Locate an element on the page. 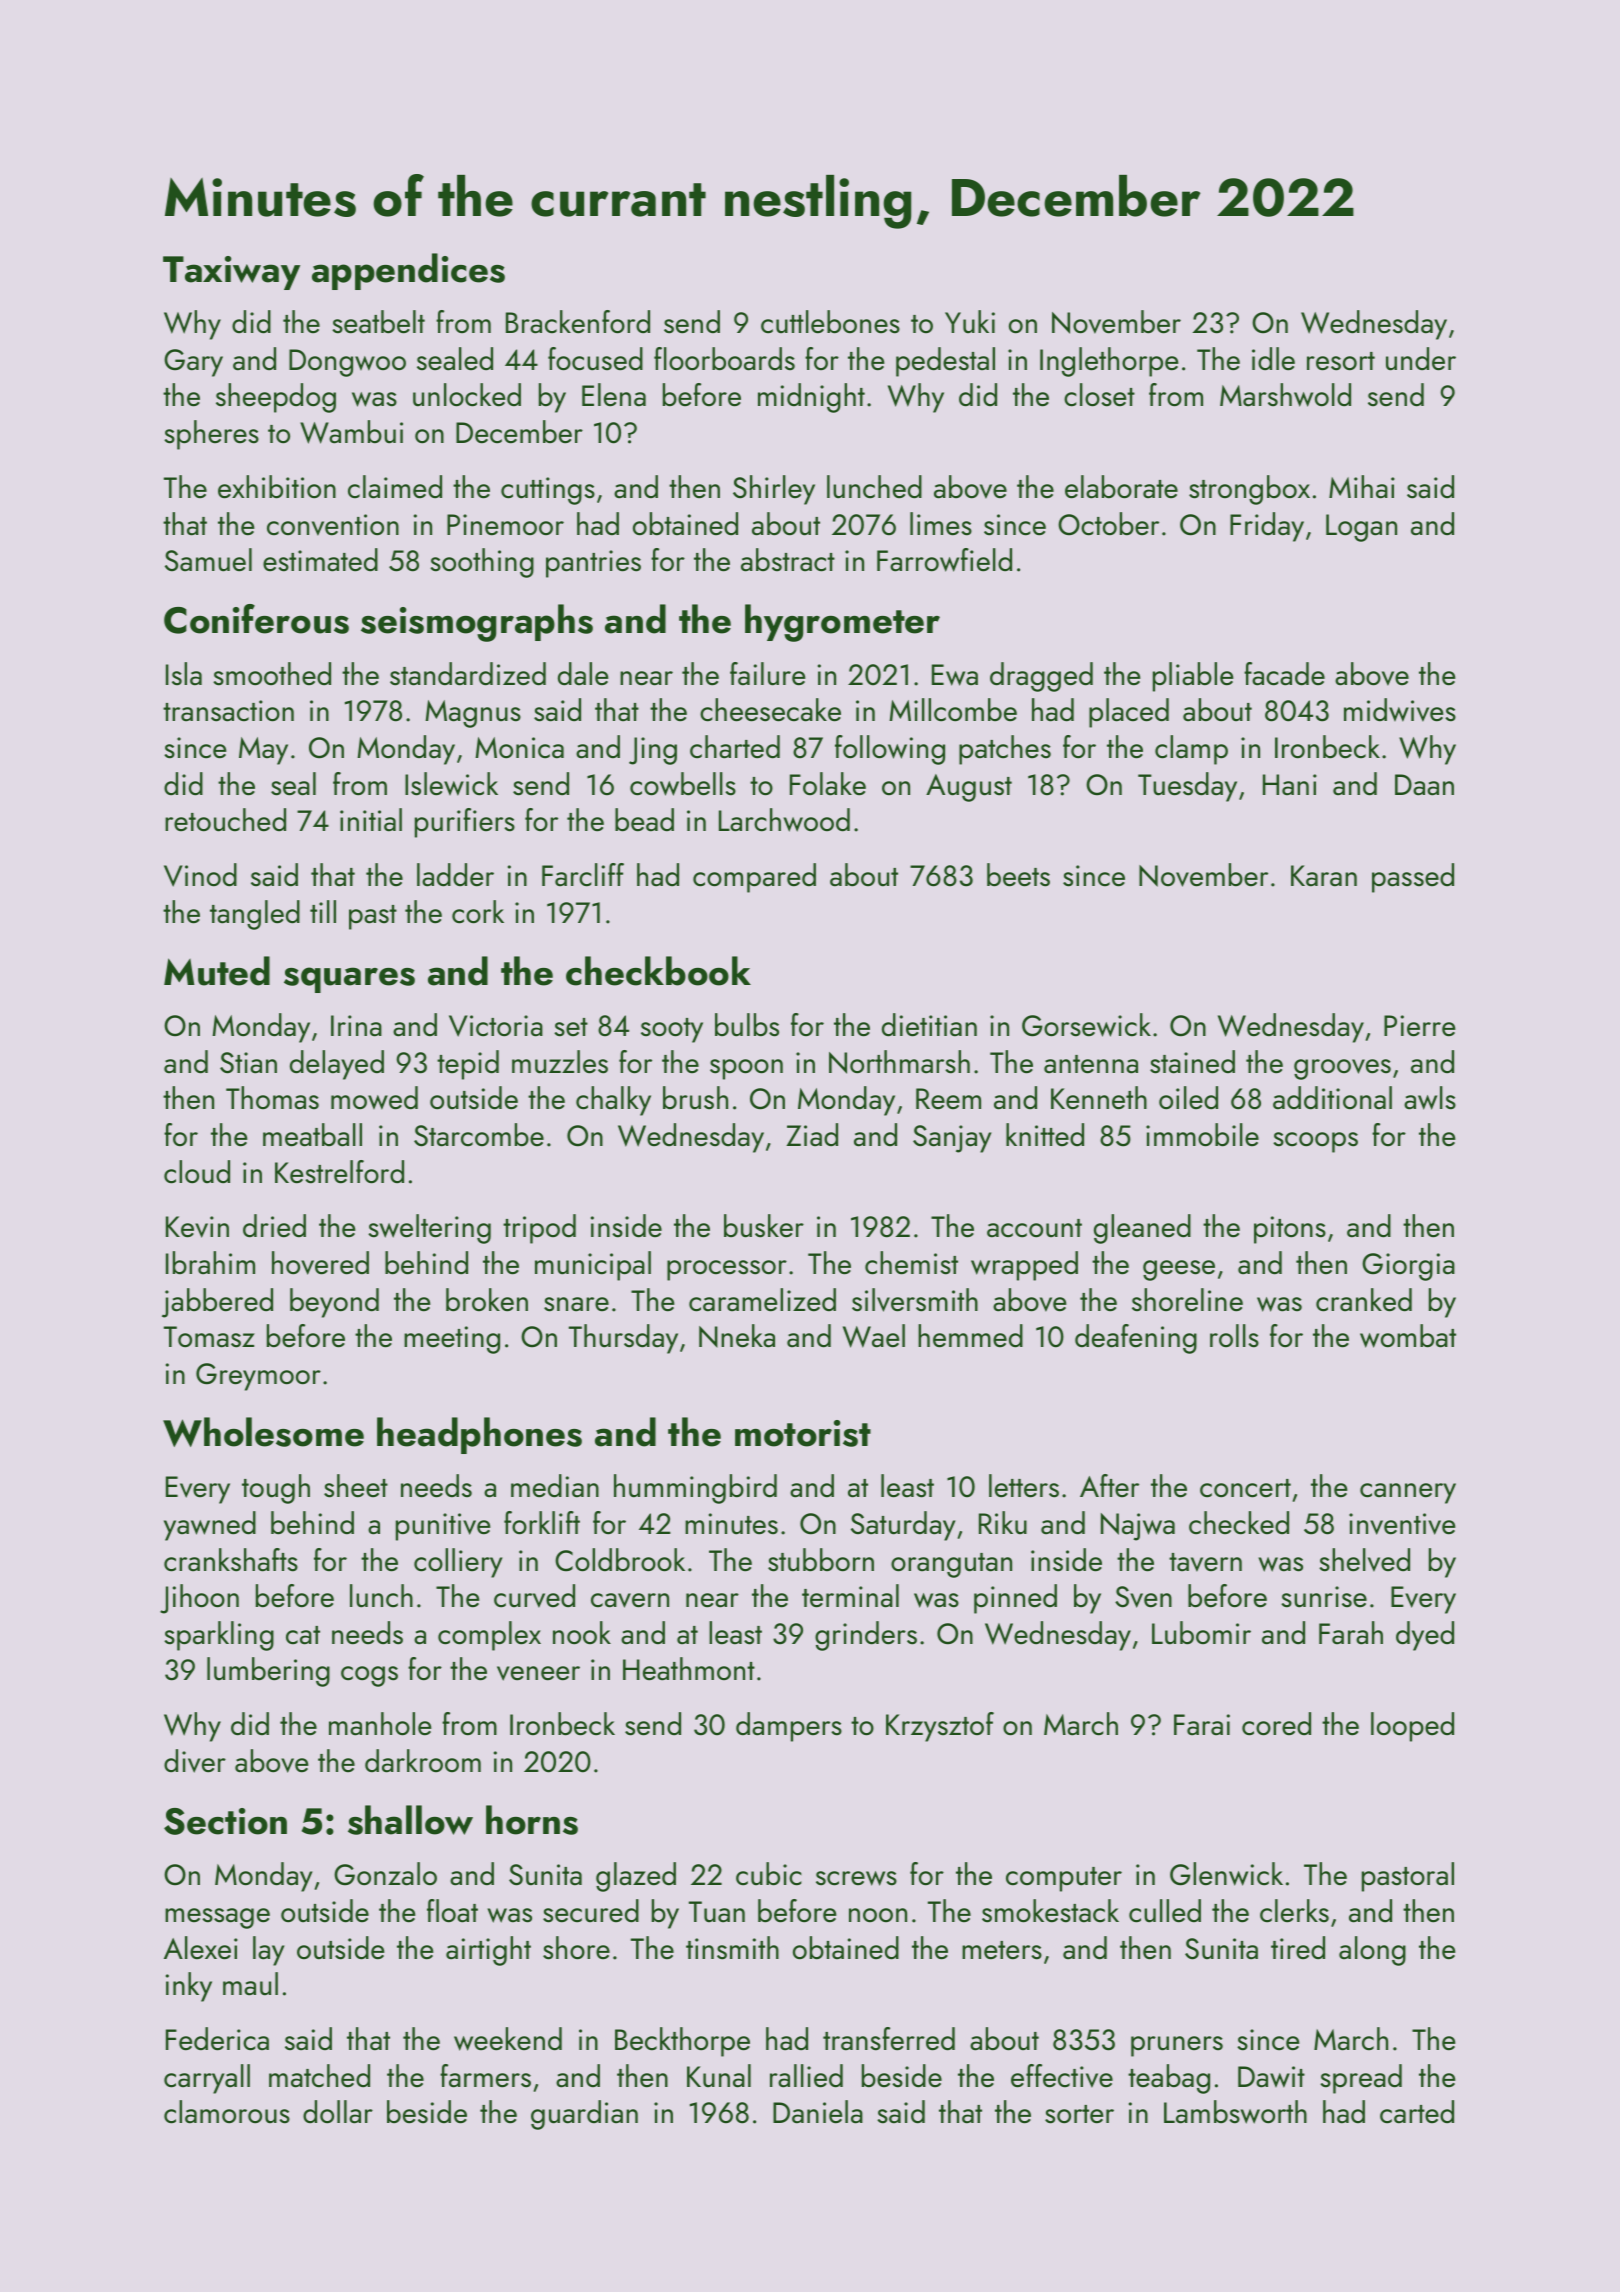  Gonzalo is located at coordinates (385, 1874).
